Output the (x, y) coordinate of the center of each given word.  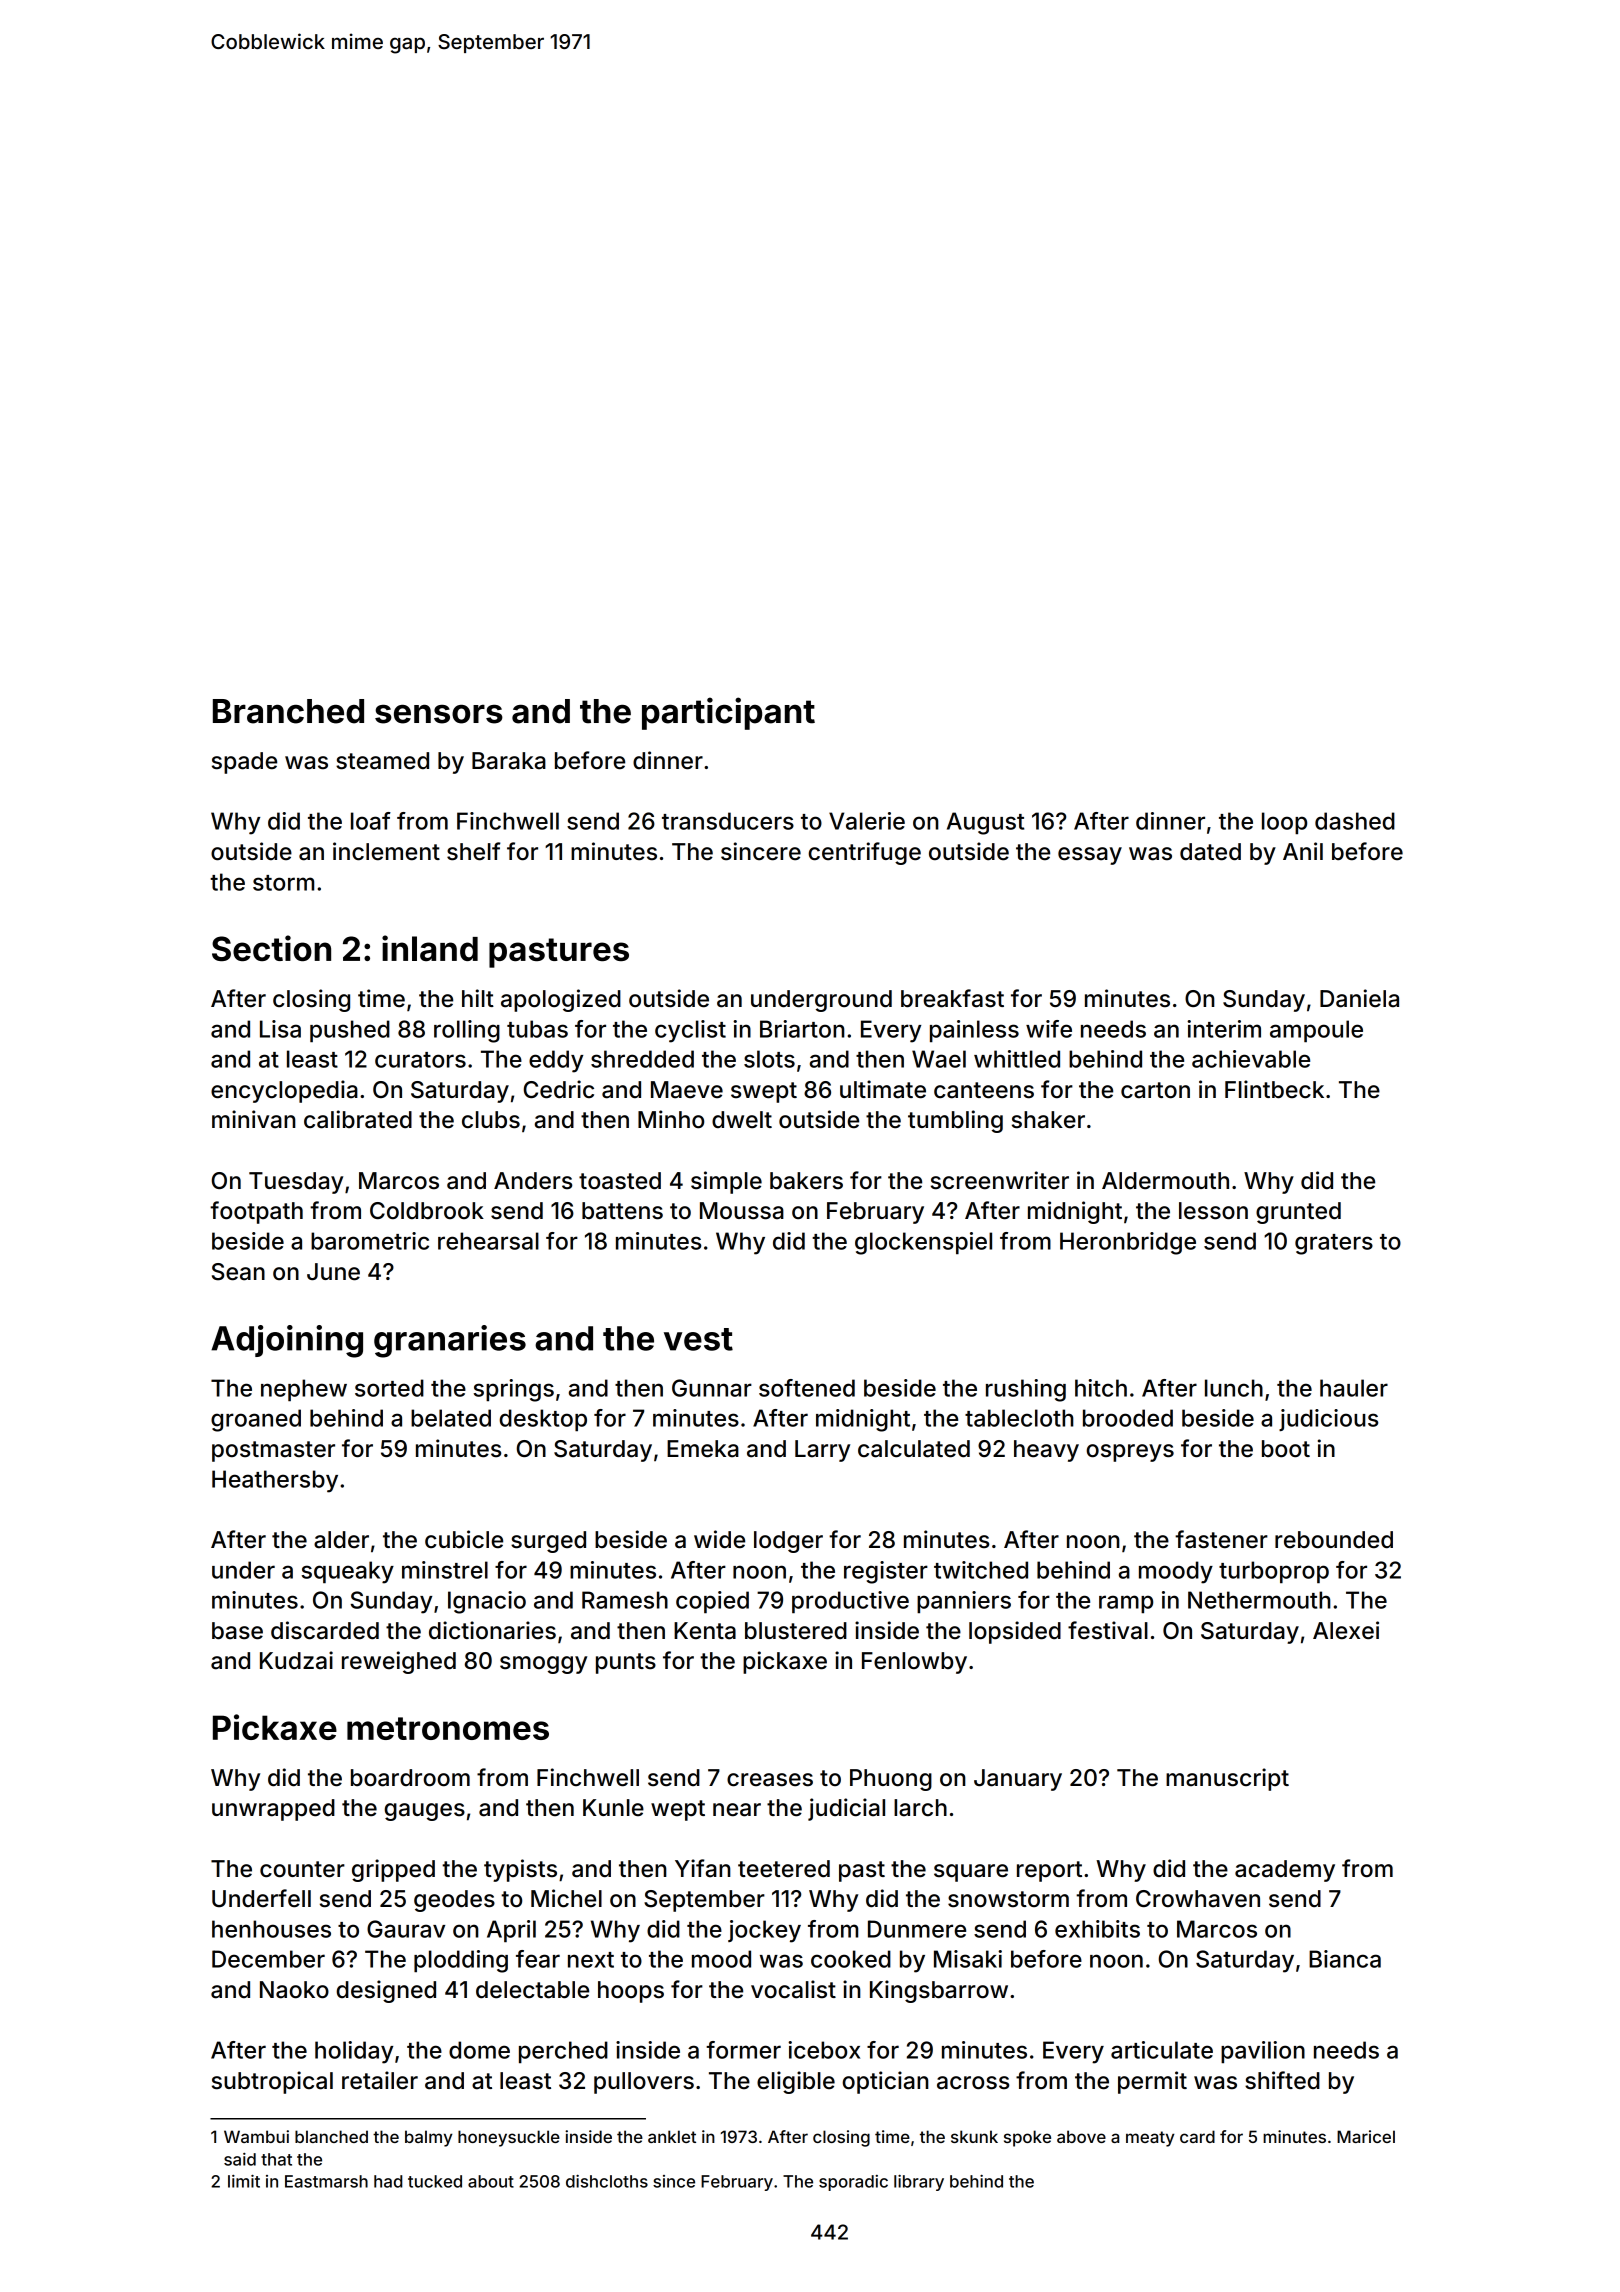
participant (728, 713)
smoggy (543, 1665)
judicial (846, 1809)
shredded (642, 1059)
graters (1334, 1244)
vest (698, 1339)
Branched (288, 711)
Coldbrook (427, 1211)
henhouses (271, 1929)
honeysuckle (509, 2138)
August (985, 823)
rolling (467, 1031)
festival (1108, 1630)
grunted (1298, 1213)
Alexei (1346, 1630)
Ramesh (625, 1600)
